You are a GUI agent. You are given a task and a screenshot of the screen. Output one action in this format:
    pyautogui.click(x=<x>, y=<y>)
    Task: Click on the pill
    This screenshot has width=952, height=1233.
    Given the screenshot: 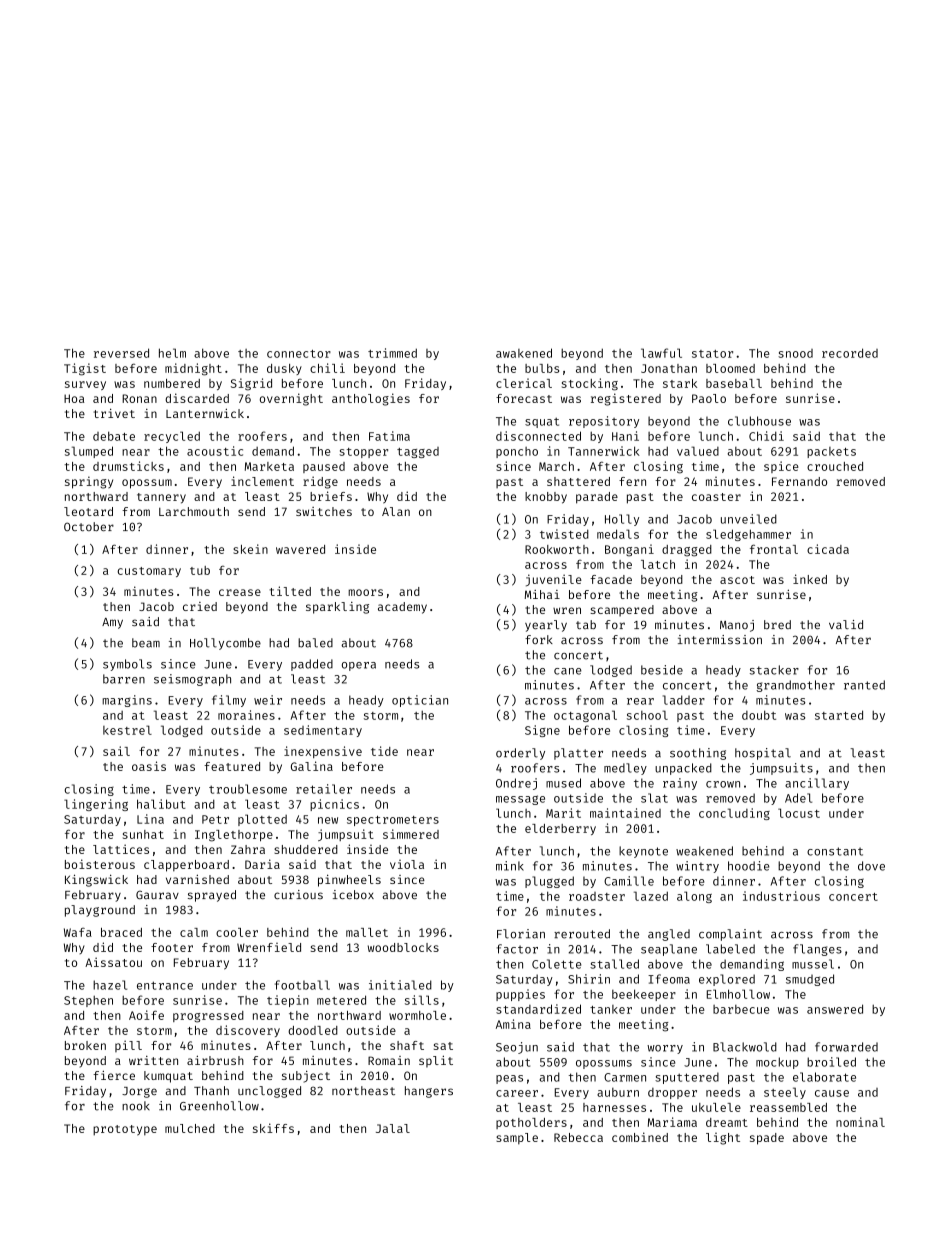 What is the action you would take?
    pyautogui.click(x=128, y=1046)
